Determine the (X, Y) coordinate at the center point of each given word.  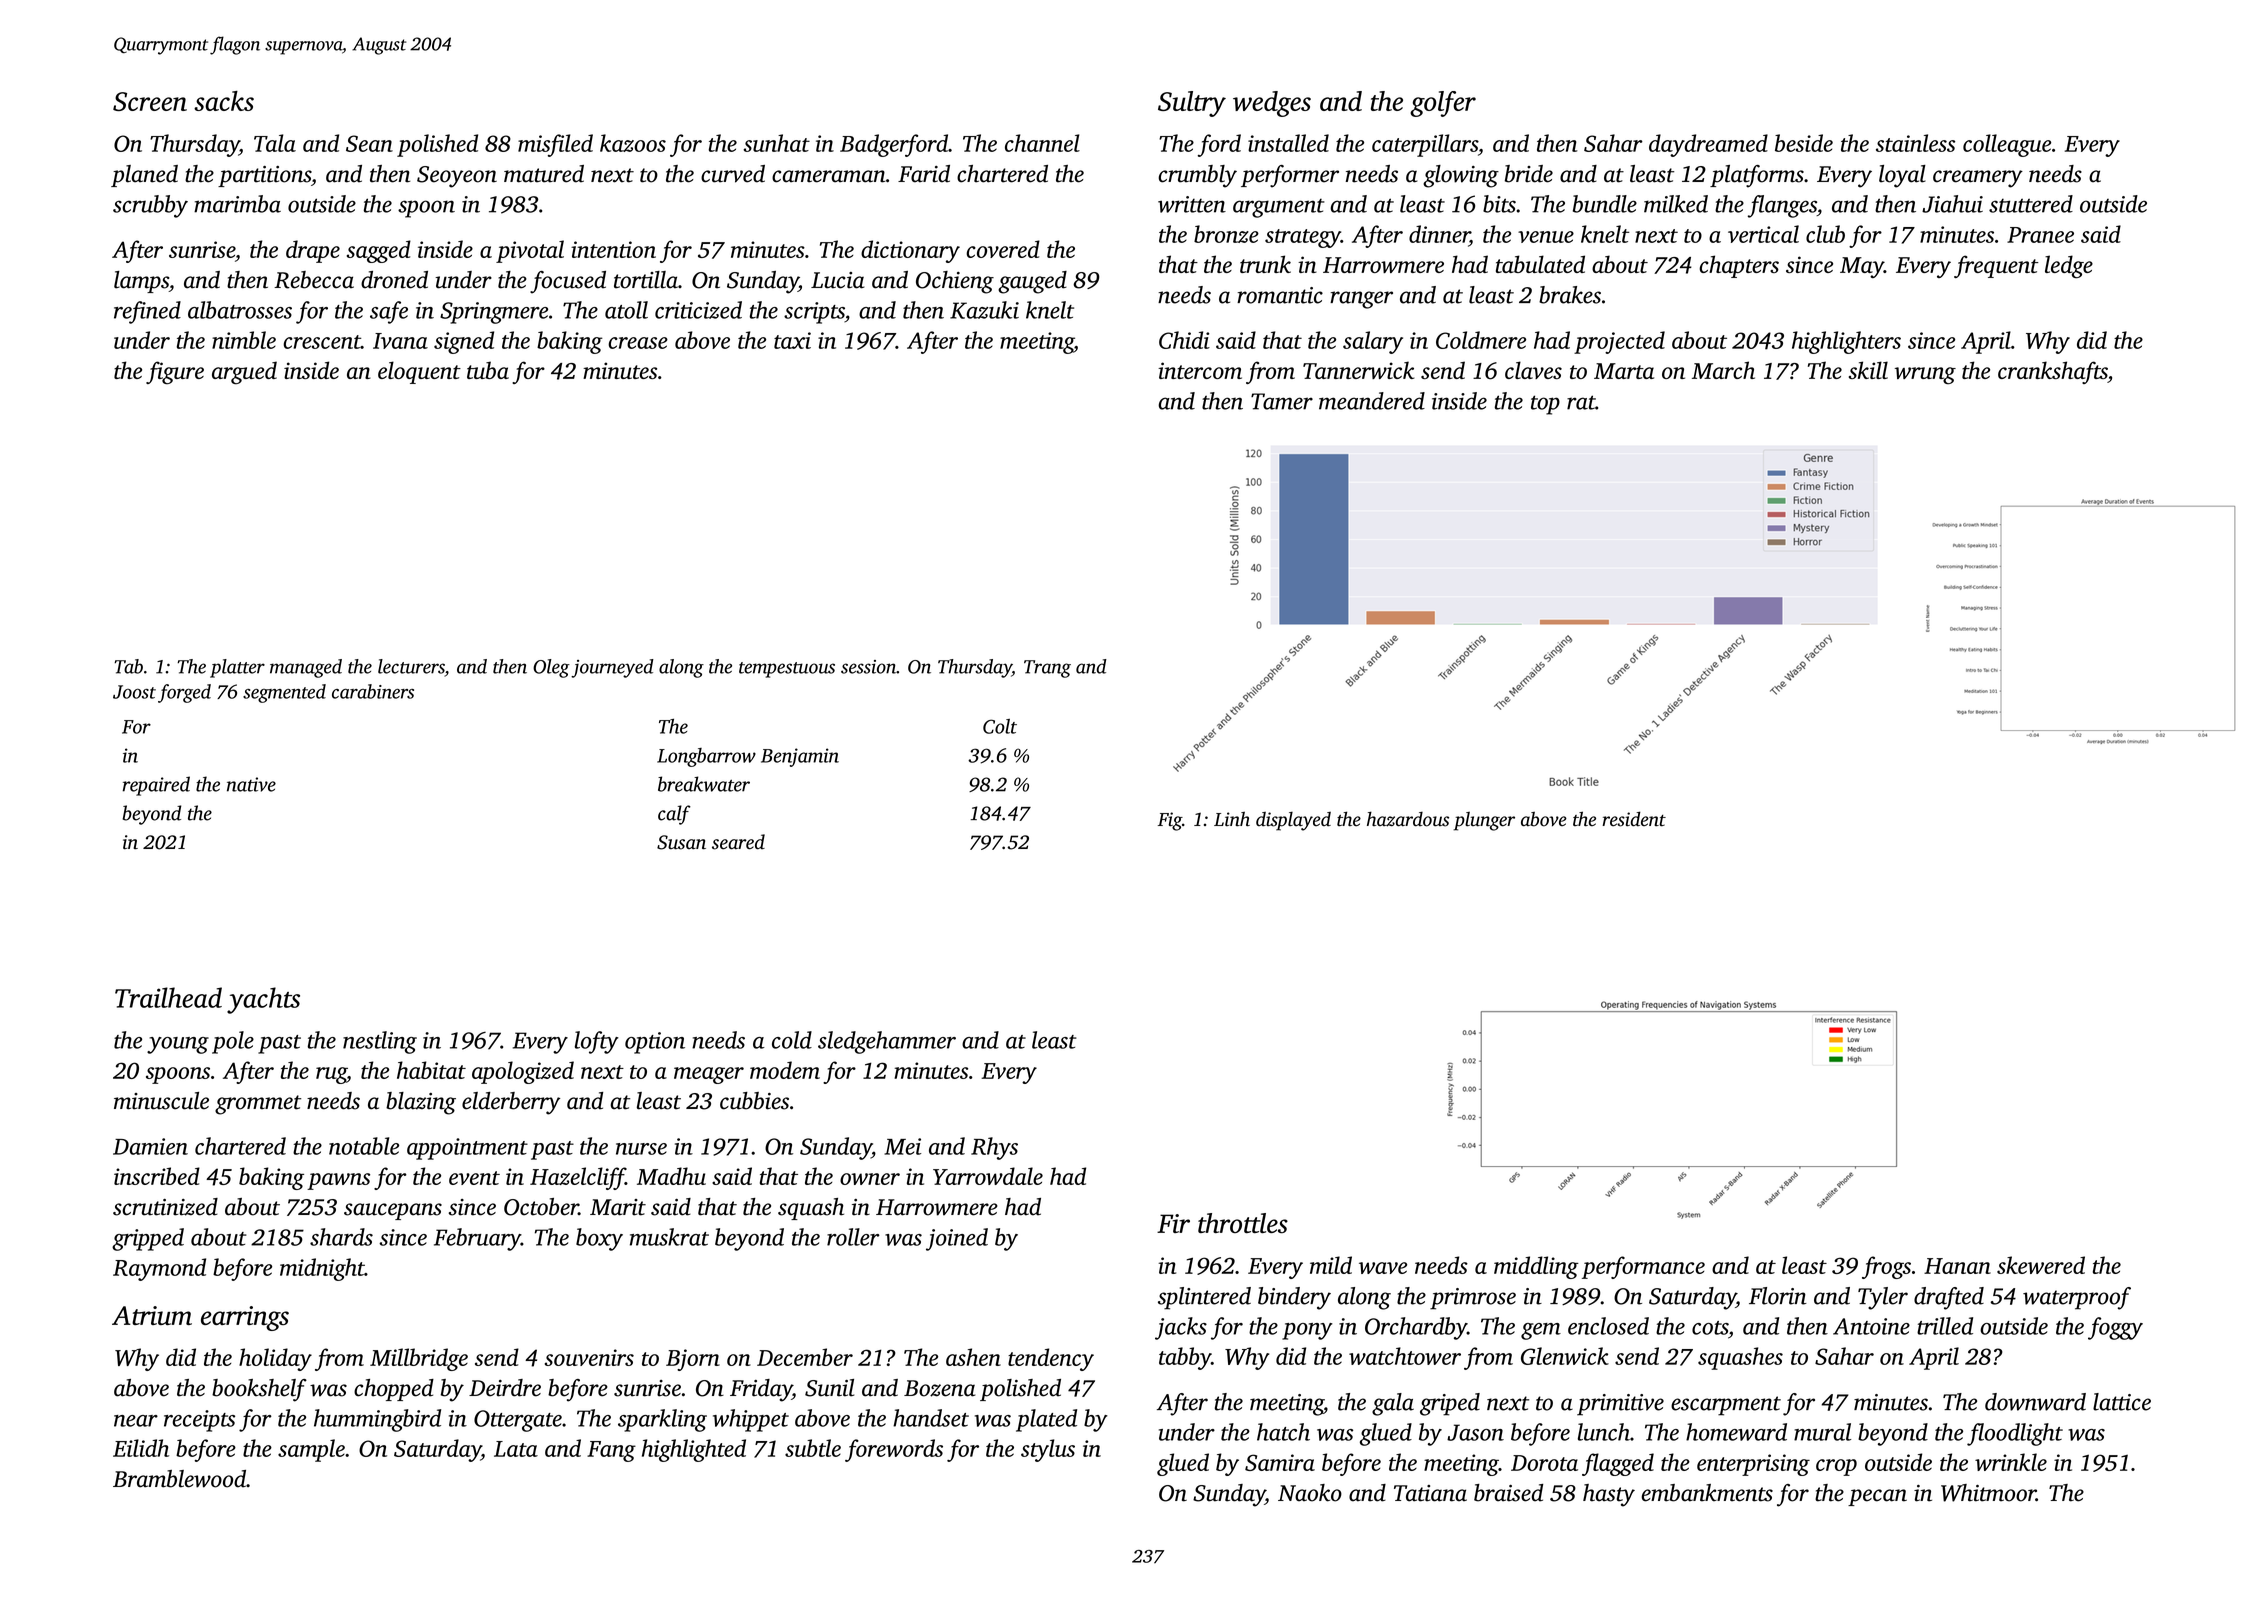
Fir (1173, 1223)
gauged (1032, 282)
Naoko (1310, 1493)
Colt (1000, 726)
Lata (516, 1449)
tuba (488, 370)
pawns (338, 1181)
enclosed (1608, 1326)
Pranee (2040, 235)
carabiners (373, 691)
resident (1634, 819)
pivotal (530, 251)
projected (1619, 342)
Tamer (1282, 401)
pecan (1877, 1497)
